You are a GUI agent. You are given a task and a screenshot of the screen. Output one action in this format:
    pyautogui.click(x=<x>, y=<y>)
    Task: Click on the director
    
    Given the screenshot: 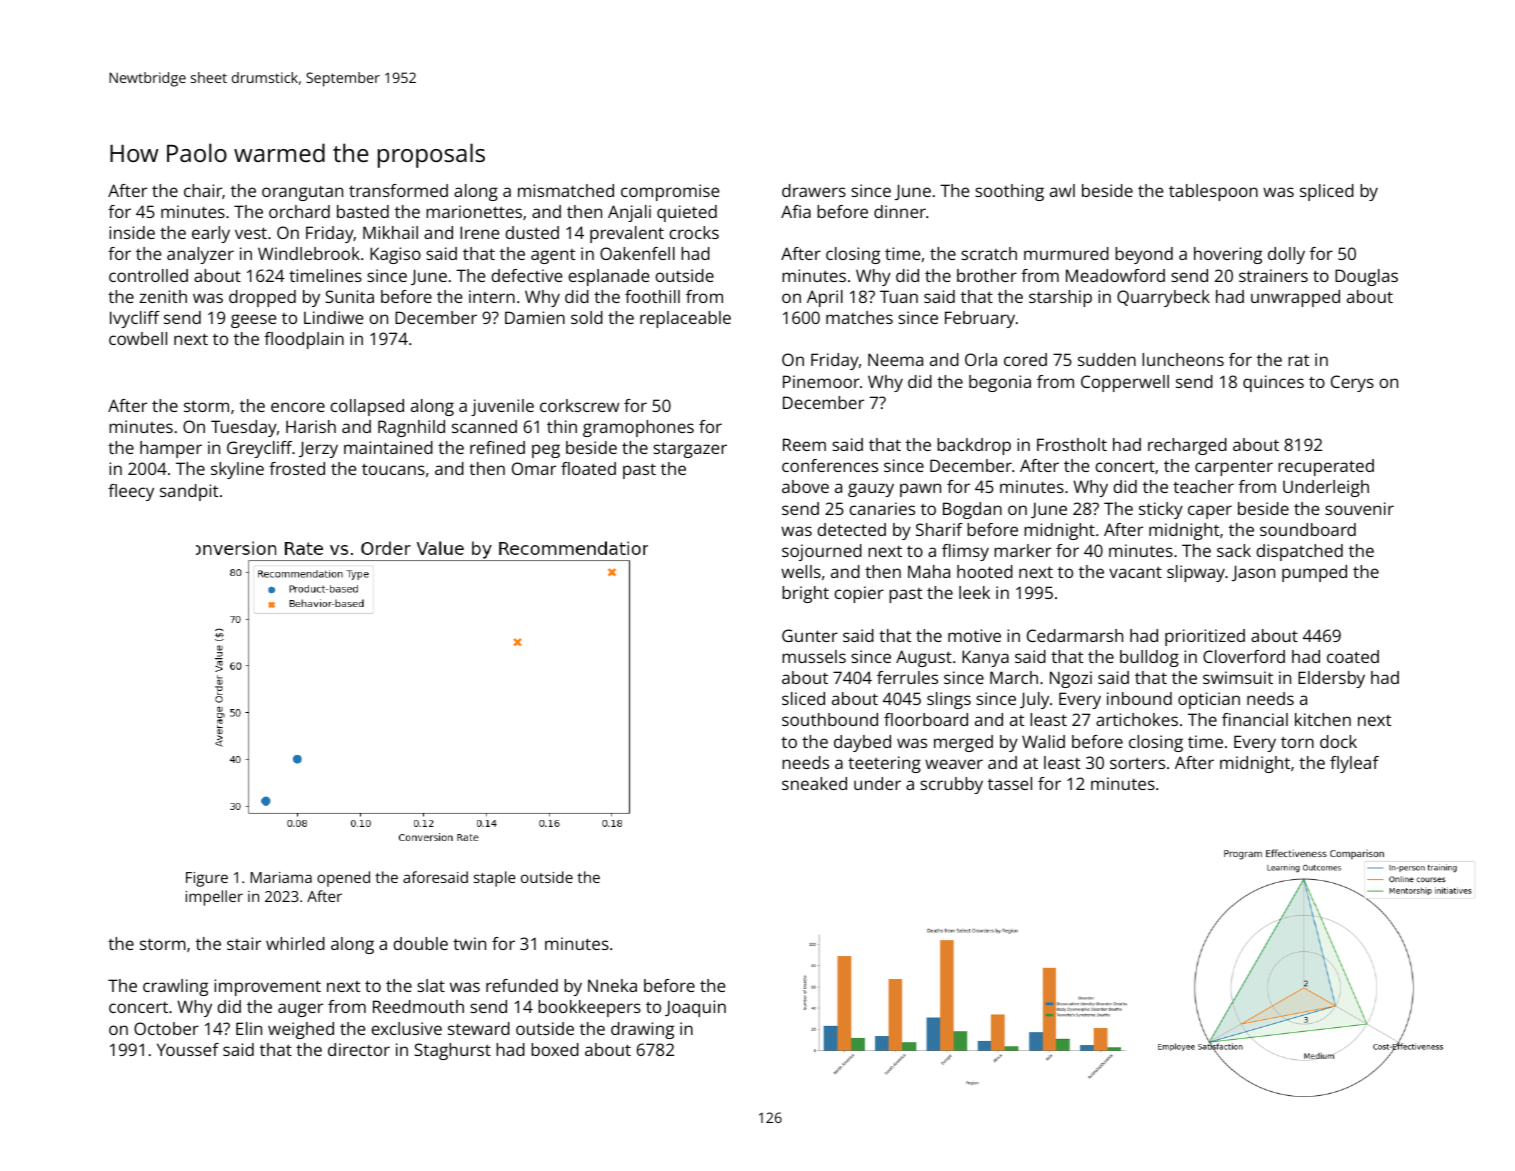 What is the action you would take?
    pyautogui.click(x=359, y=1049)
